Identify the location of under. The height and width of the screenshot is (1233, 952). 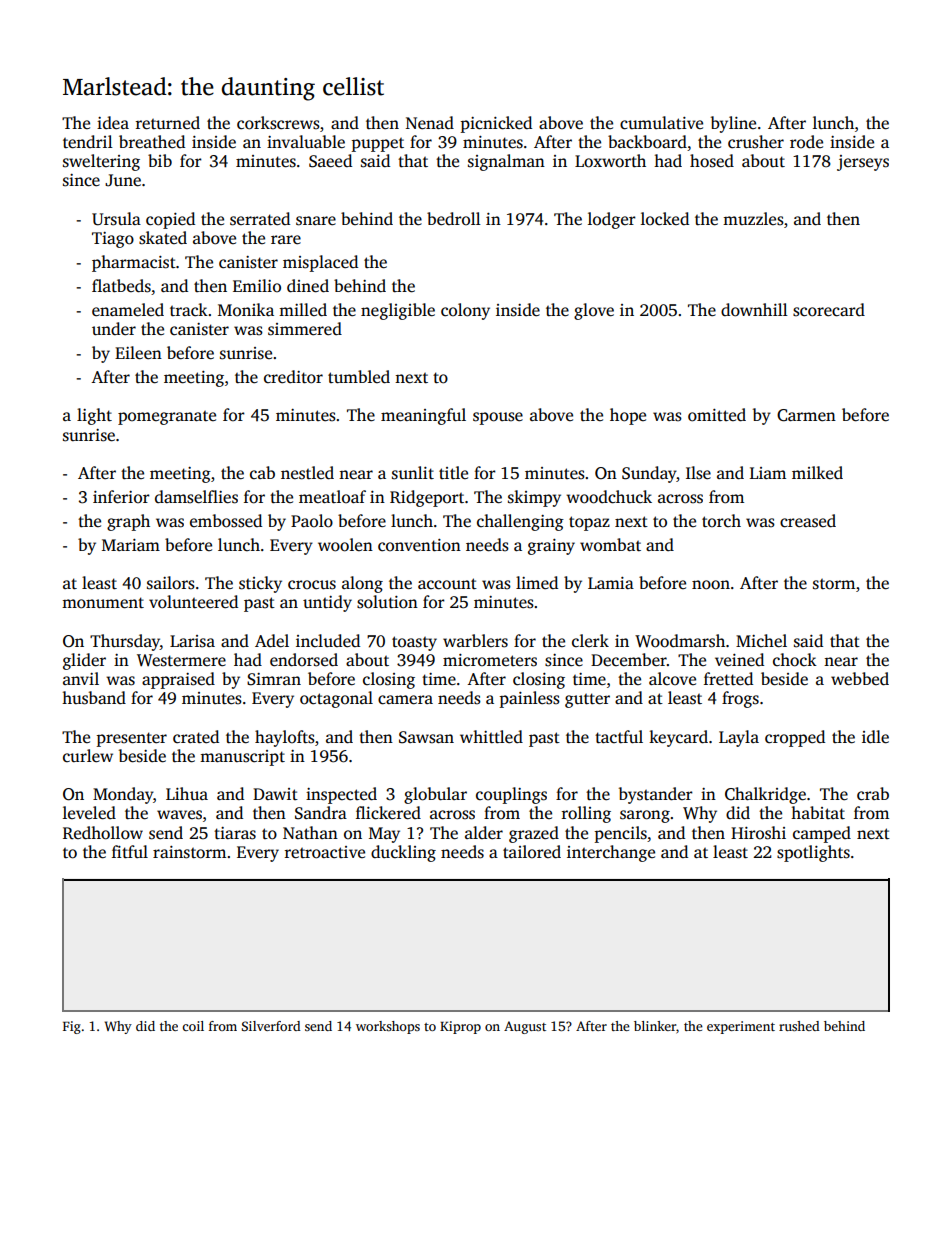
(114, 329).
